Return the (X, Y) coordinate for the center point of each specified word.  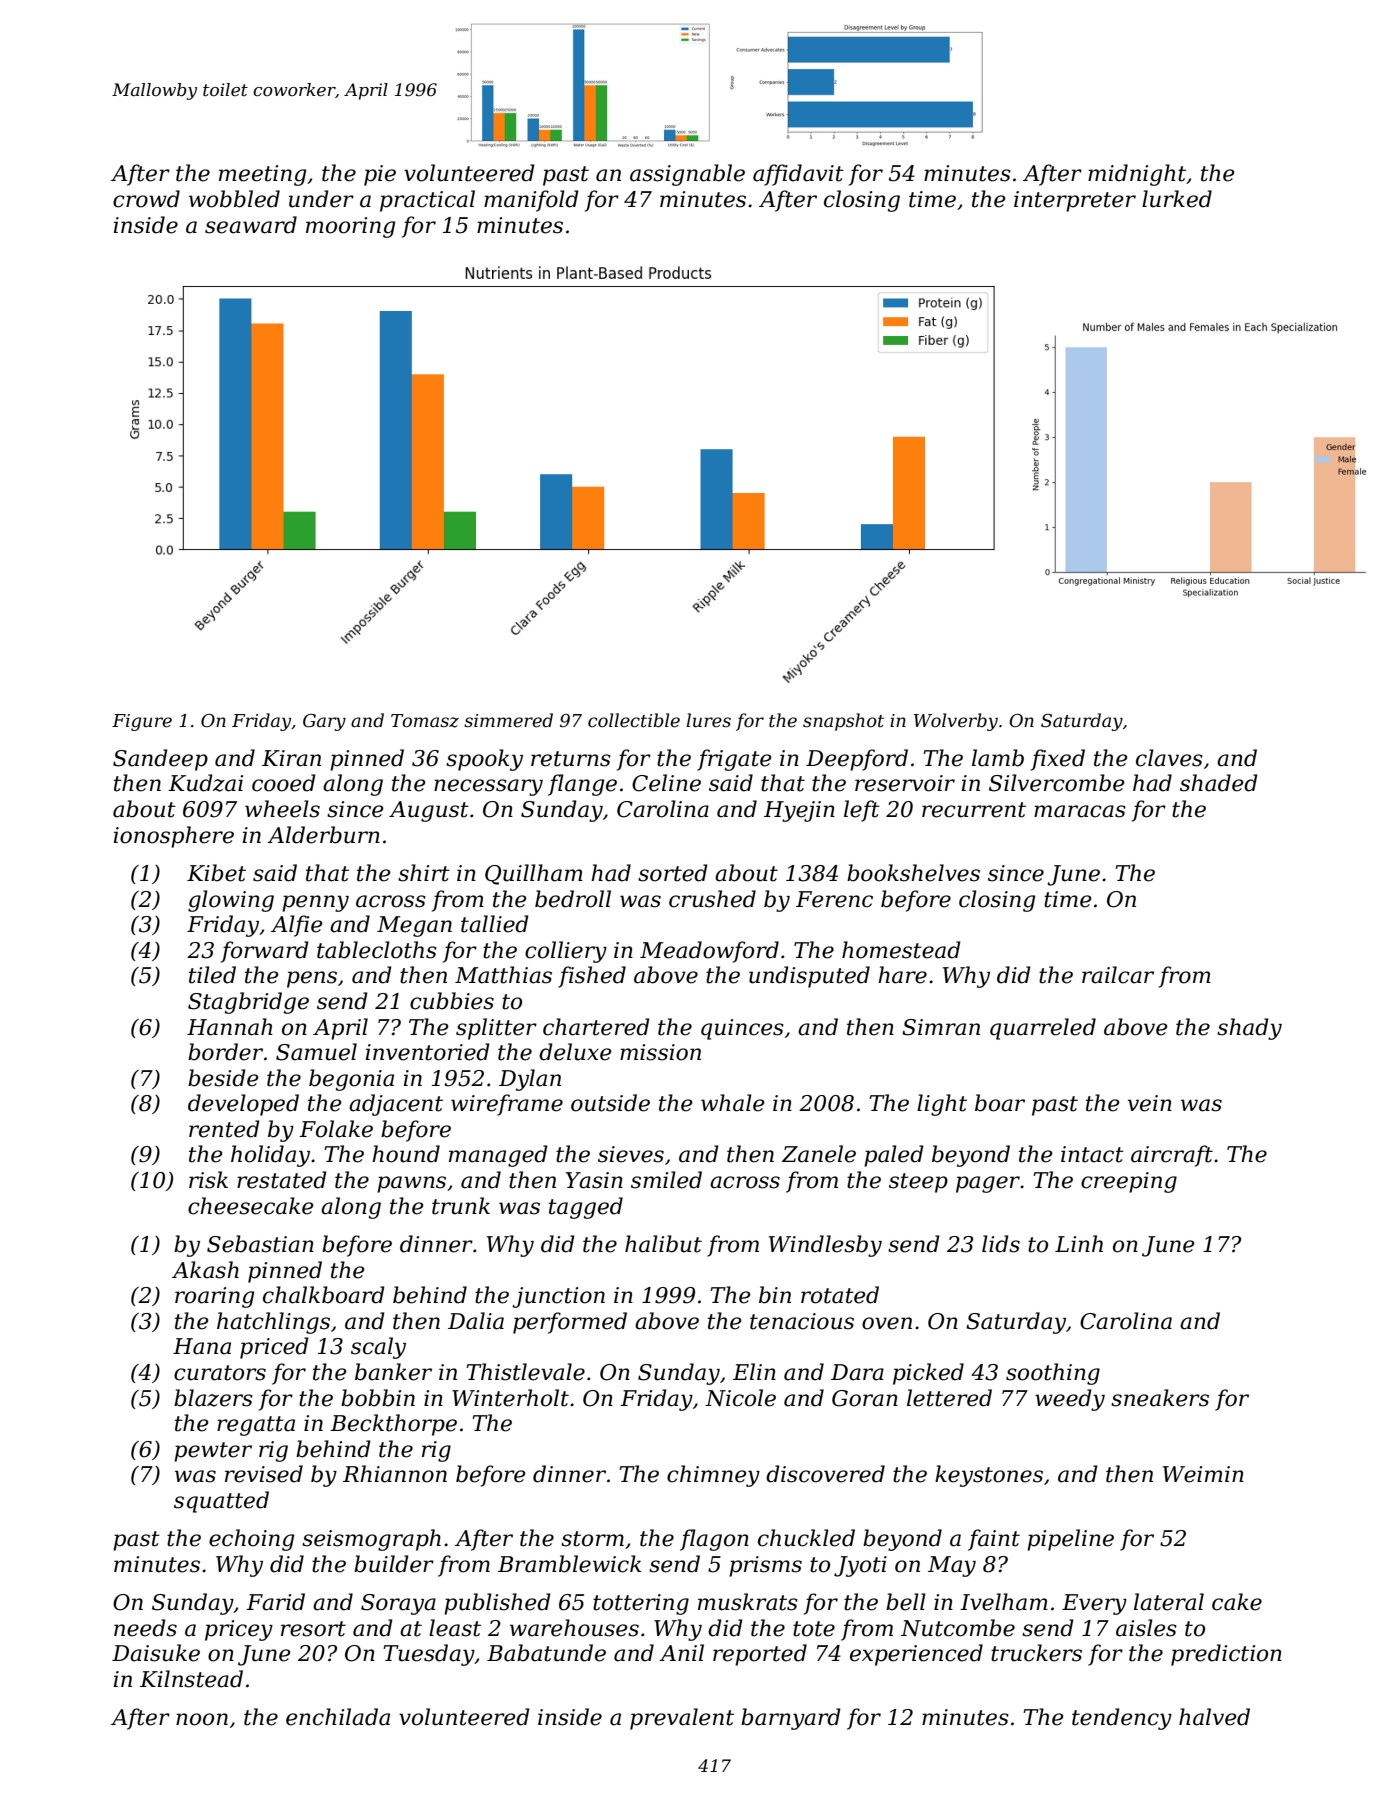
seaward (251, 225)
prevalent (682, 1719)
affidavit (798, 175)
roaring (214, 1297)
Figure (142, 722)
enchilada (338, 1717)
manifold (531, 201)
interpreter (1075, 201)
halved (1214, 1717)
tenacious (802, 1321)
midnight (1137, 175)
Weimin (1203, 1474)
